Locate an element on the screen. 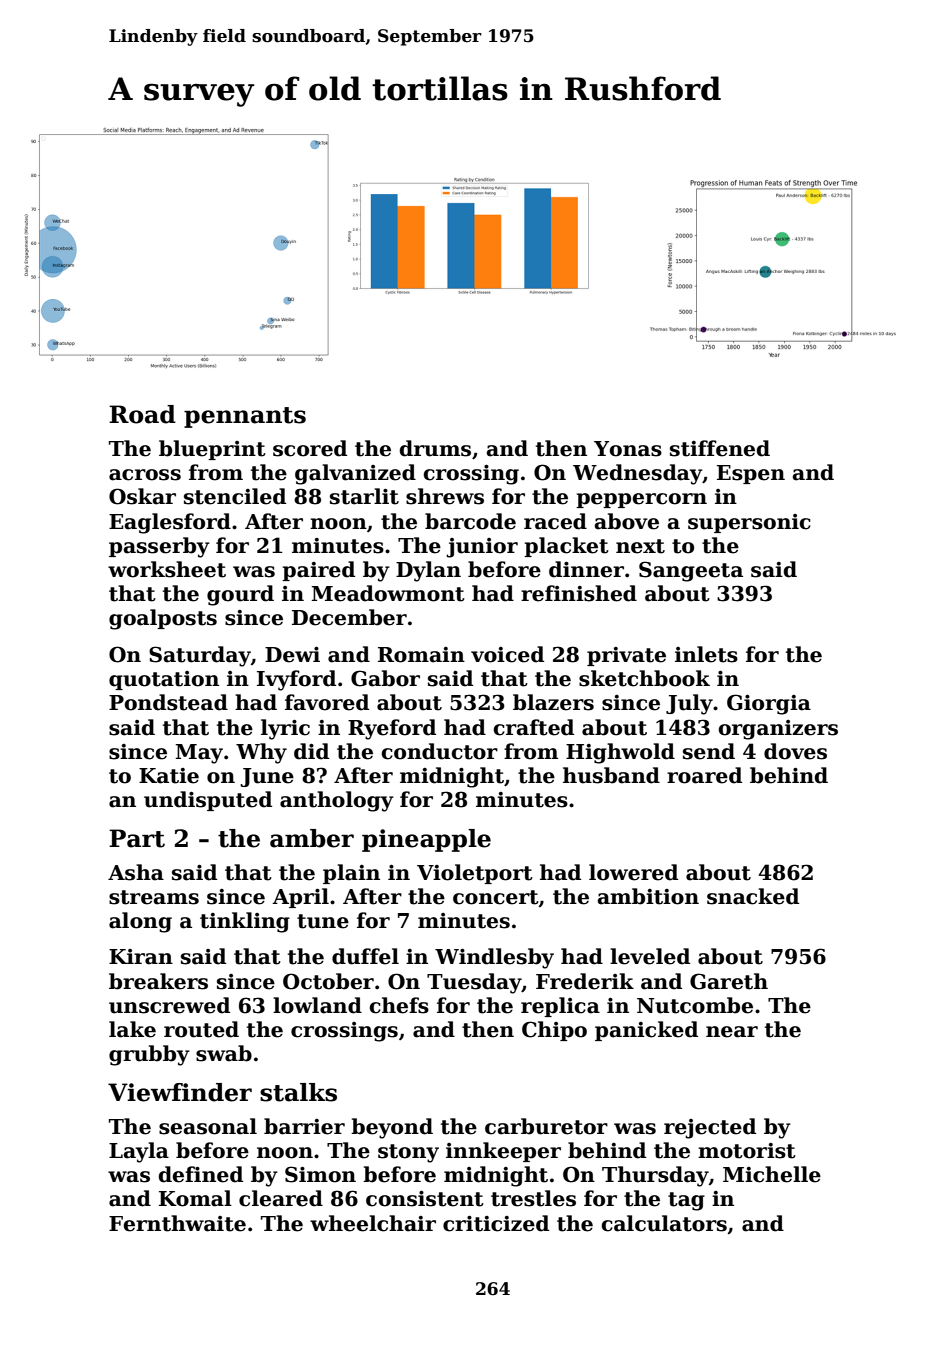  trestles is located at coordinates (533, 1198).
